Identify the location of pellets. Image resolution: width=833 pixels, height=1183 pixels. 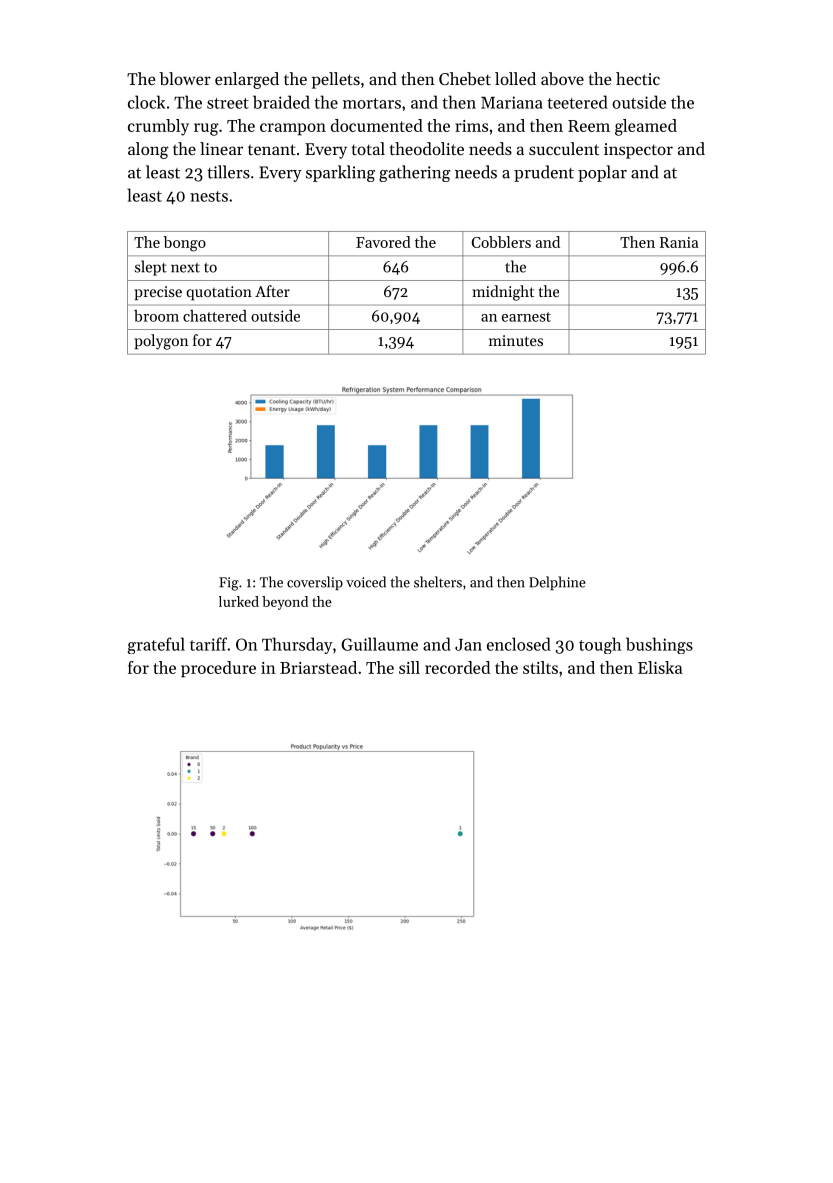
(336, 80).
